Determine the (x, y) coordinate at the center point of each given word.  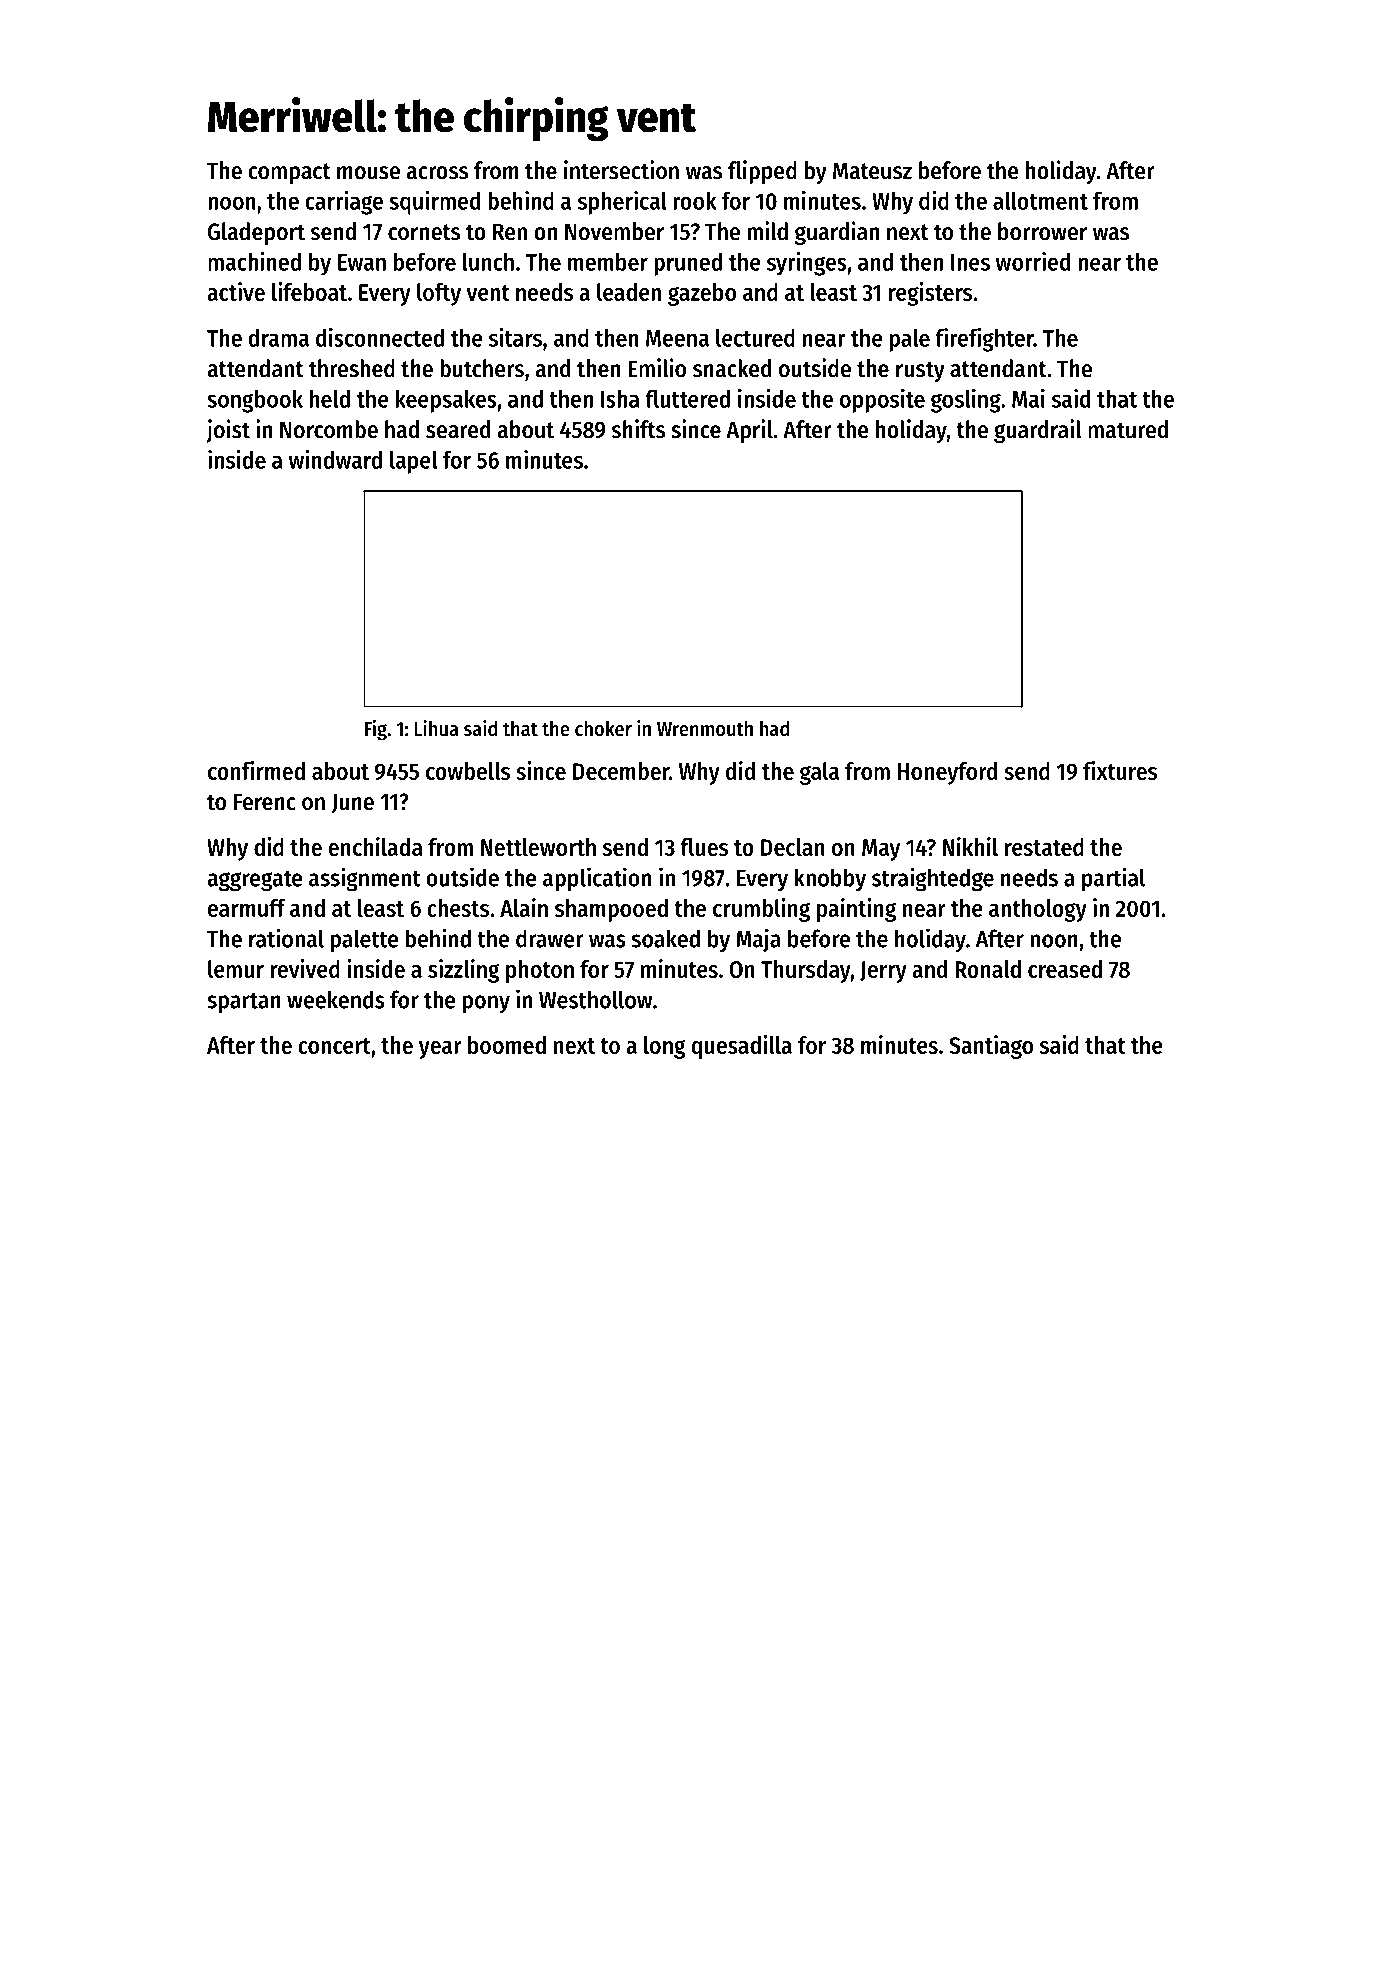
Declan (793, 847)
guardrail (1038, 431)
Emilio (657, 368)
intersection (621, 170)
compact (289, 173)
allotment (1040, 201)
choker (603, 729)
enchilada (375, 846)
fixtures (1120, 770)
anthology (1038, 910)
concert (334, 1046)
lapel (413, 462)
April (749, 431)
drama (278, 338)
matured (1128, 429)
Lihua (436, 728)
